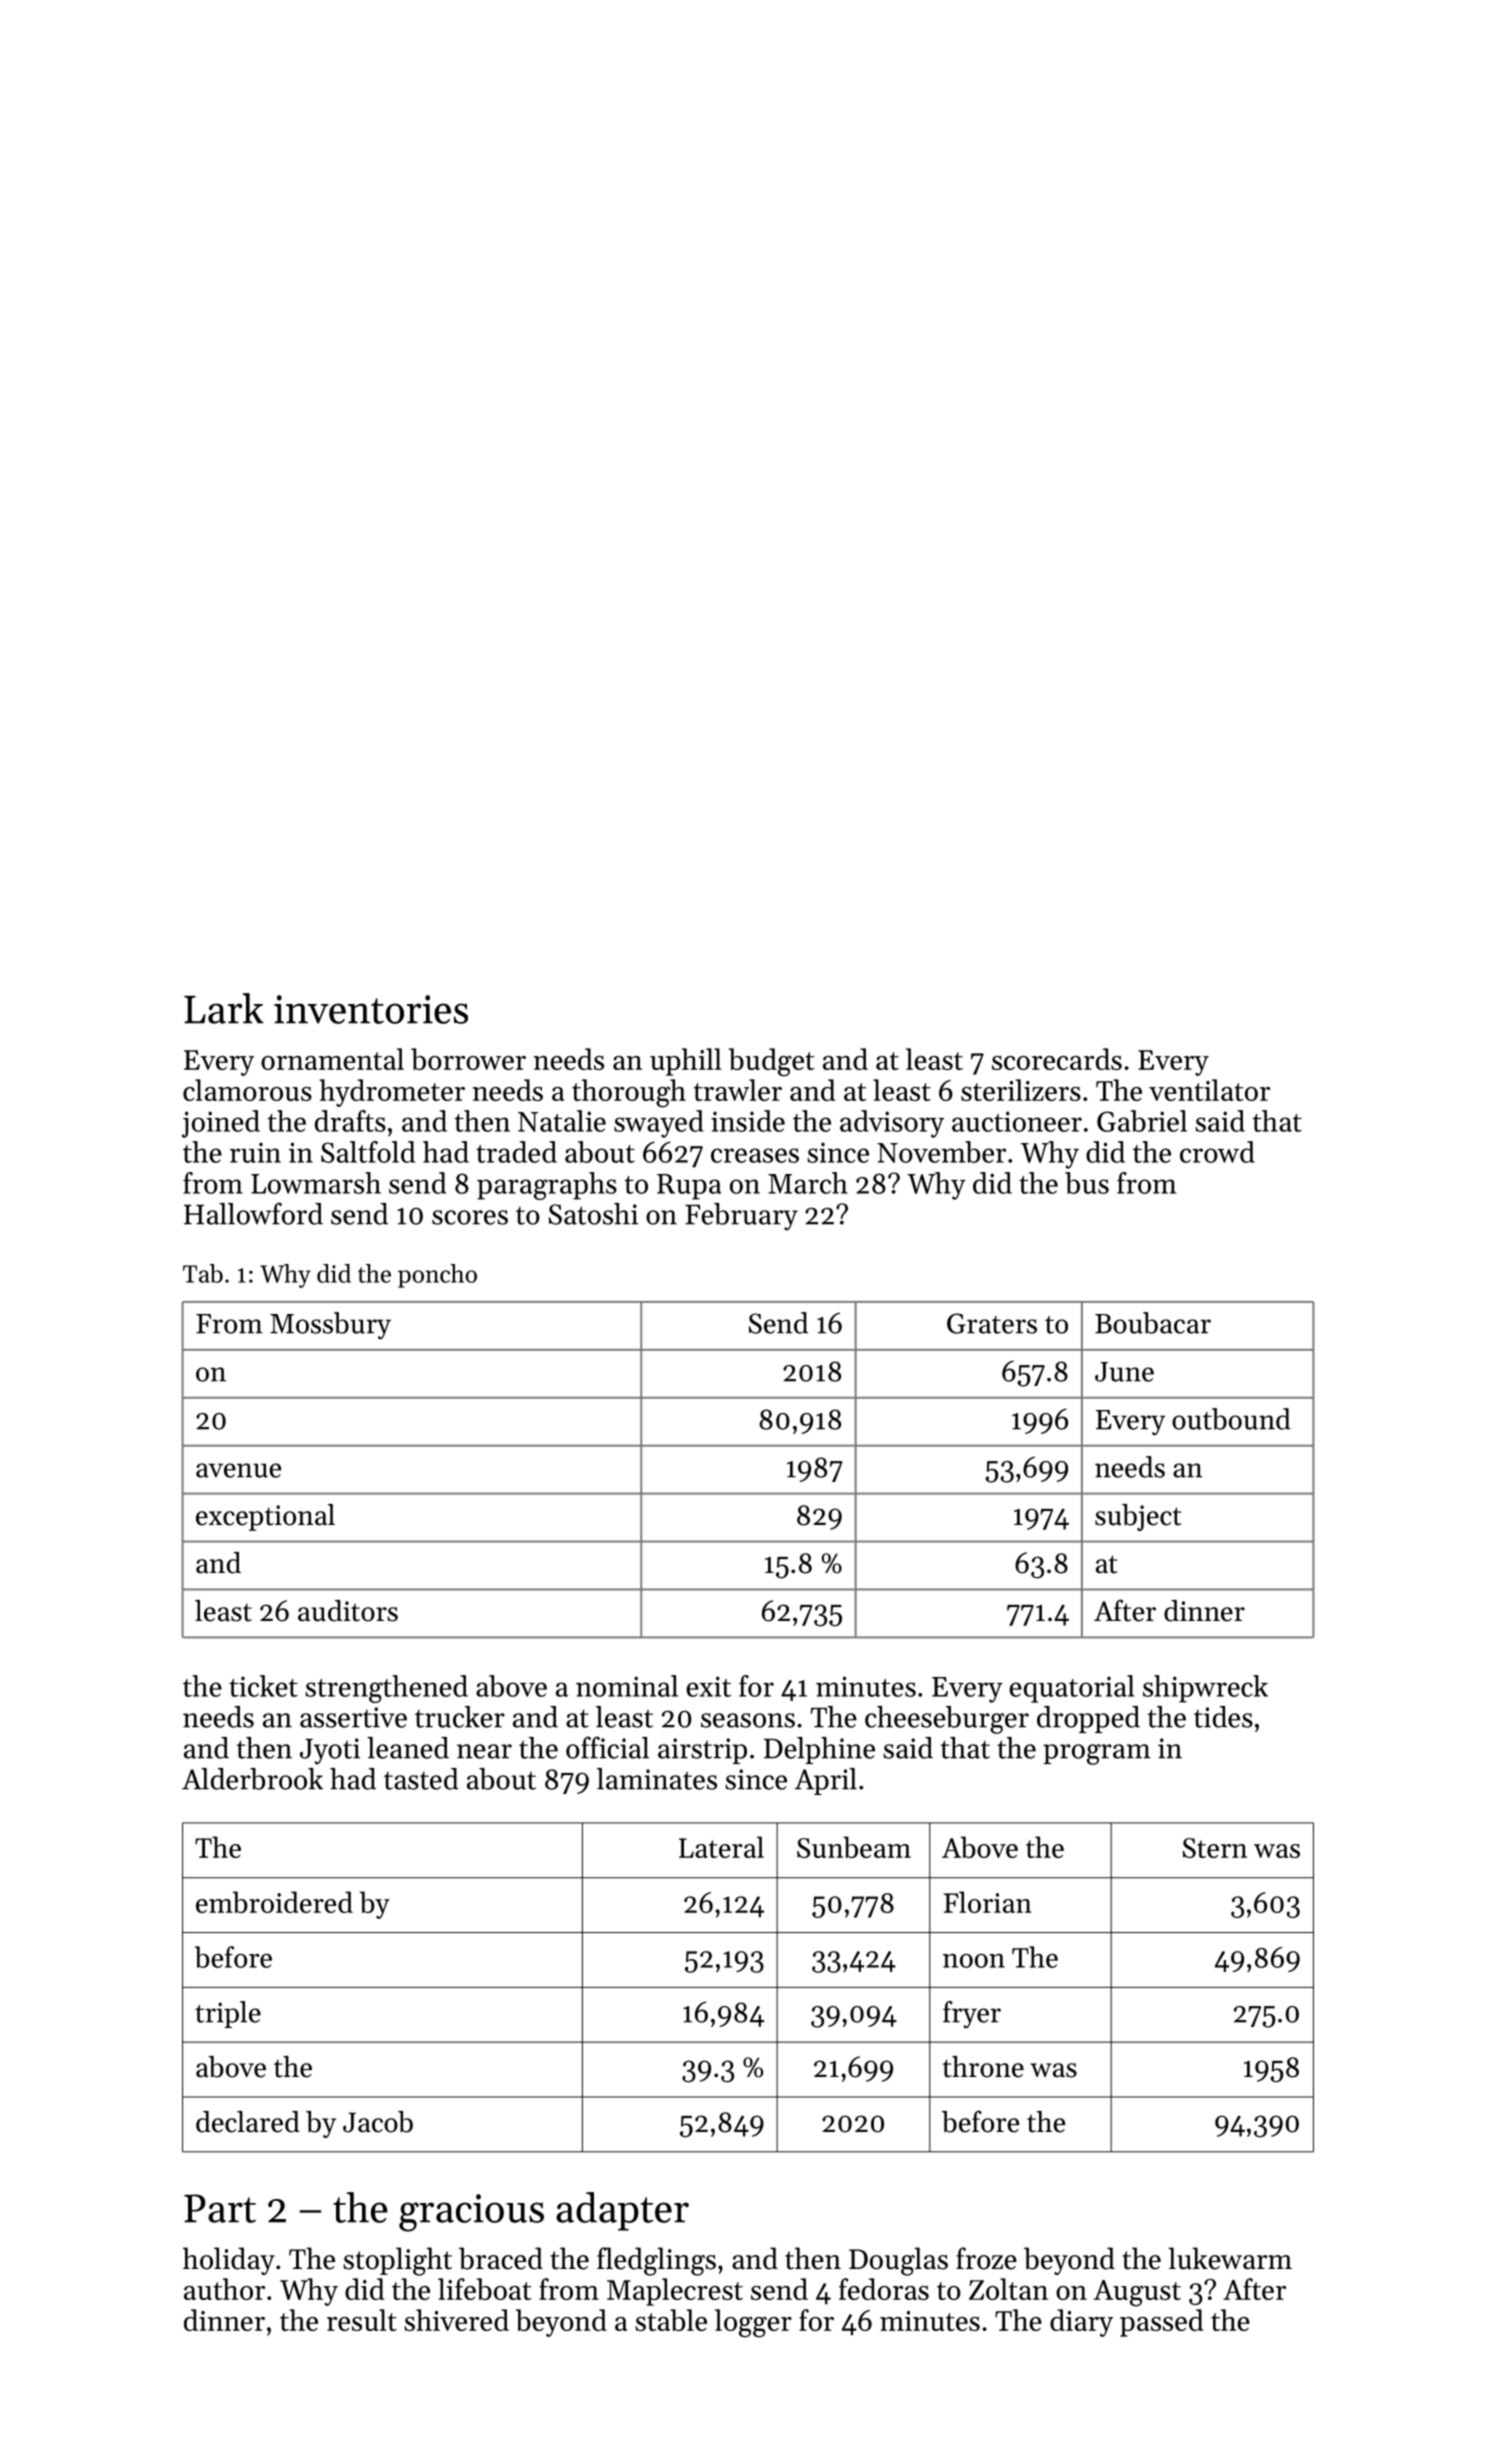  What do you see at coordinates (1205, 1689) in the page?
I see `shipwreck` at bounding box center [1205, 1689].
